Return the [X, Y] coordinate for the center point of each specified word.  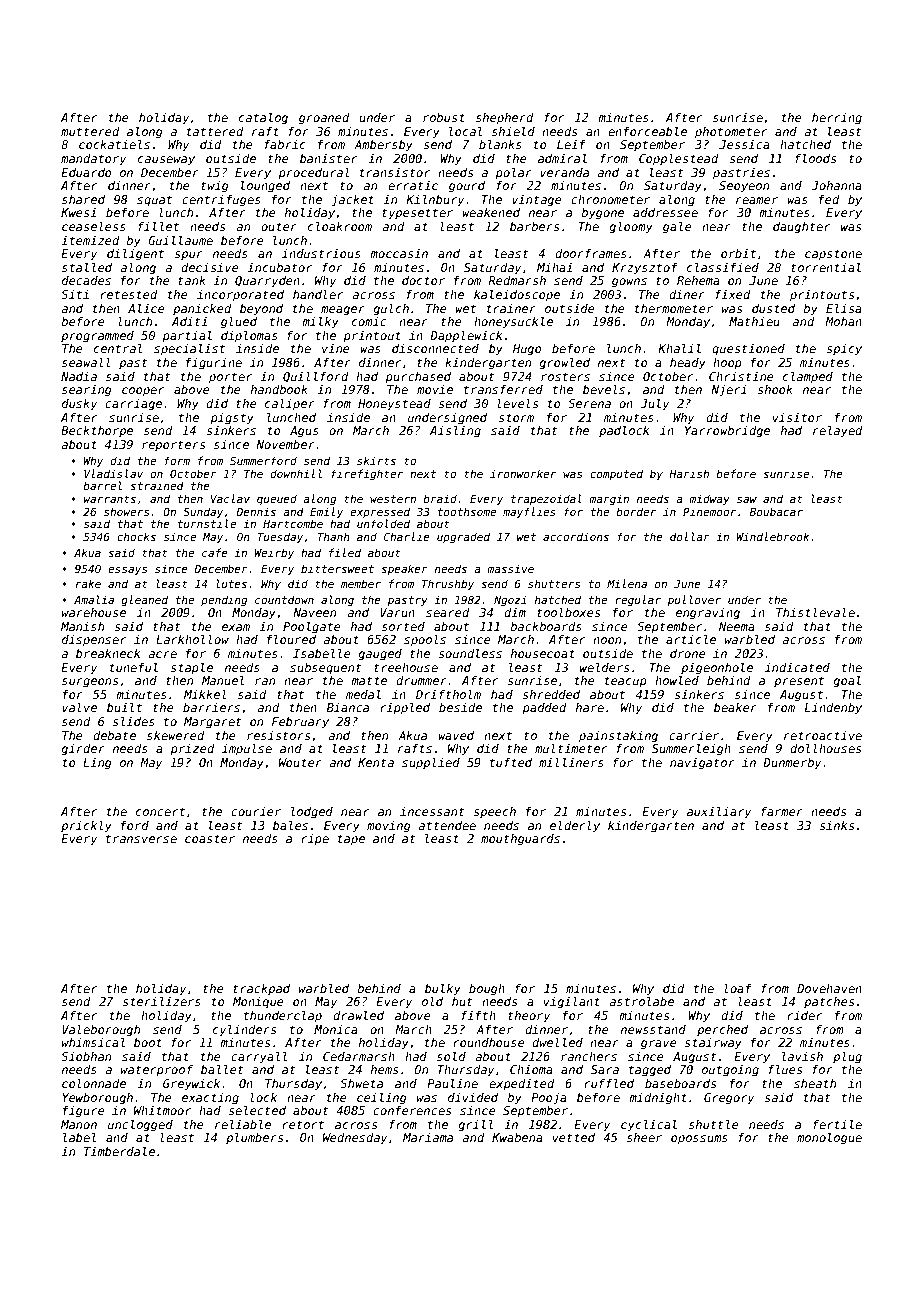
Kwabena [517, 1137]
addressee [665, 212]
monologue [829, 1138]
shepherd [505, 119]
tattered [215, 131]
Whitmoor [163, 1110]
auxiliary [719, 812]
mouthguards [520, 840]
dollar [690, 536]
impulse [247, 750]
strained [157, 485]
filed [345, 552]
